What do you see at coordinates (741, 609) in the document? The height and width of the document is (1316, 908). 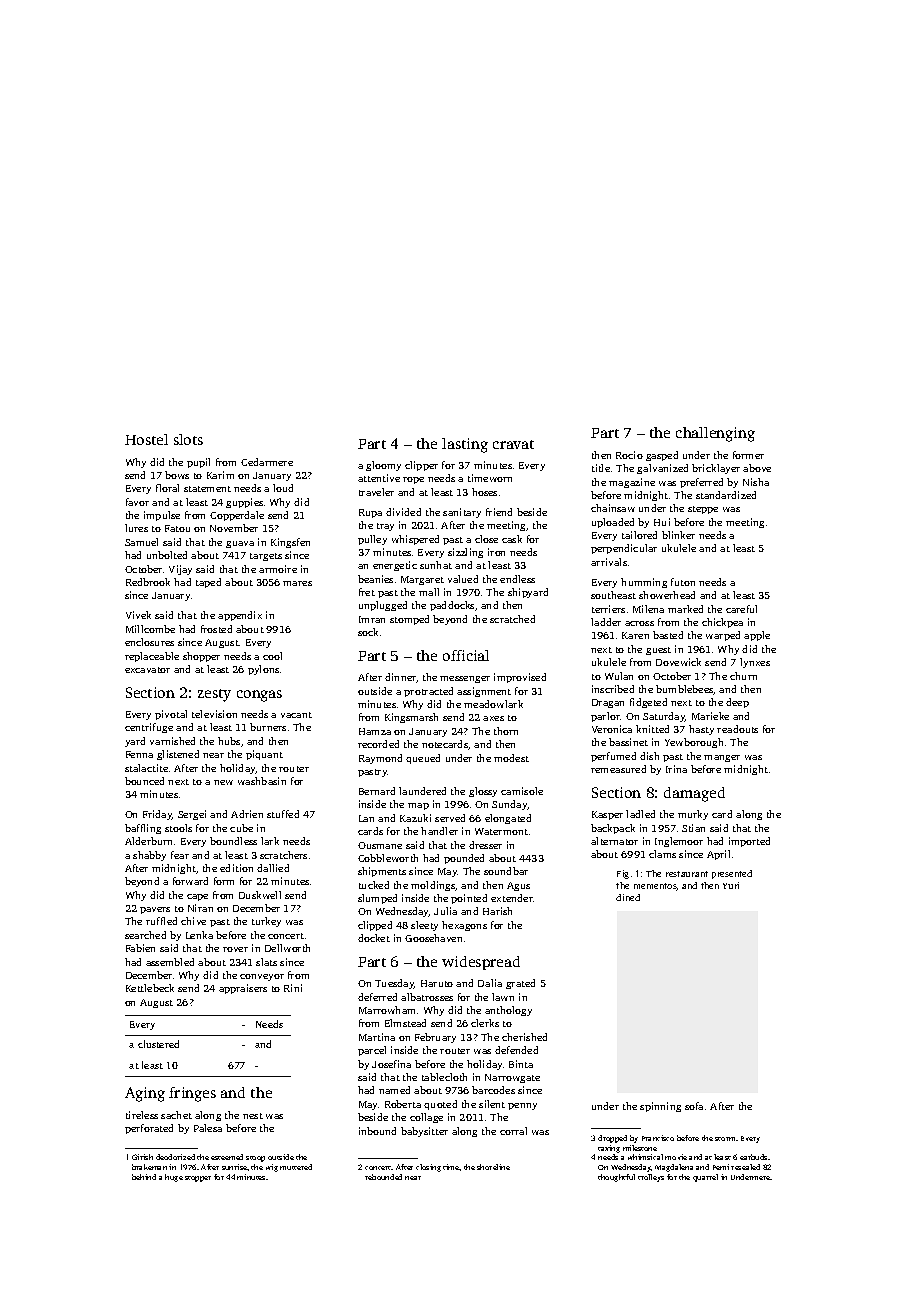 I see `careful` at bounding box center [741, 609].
